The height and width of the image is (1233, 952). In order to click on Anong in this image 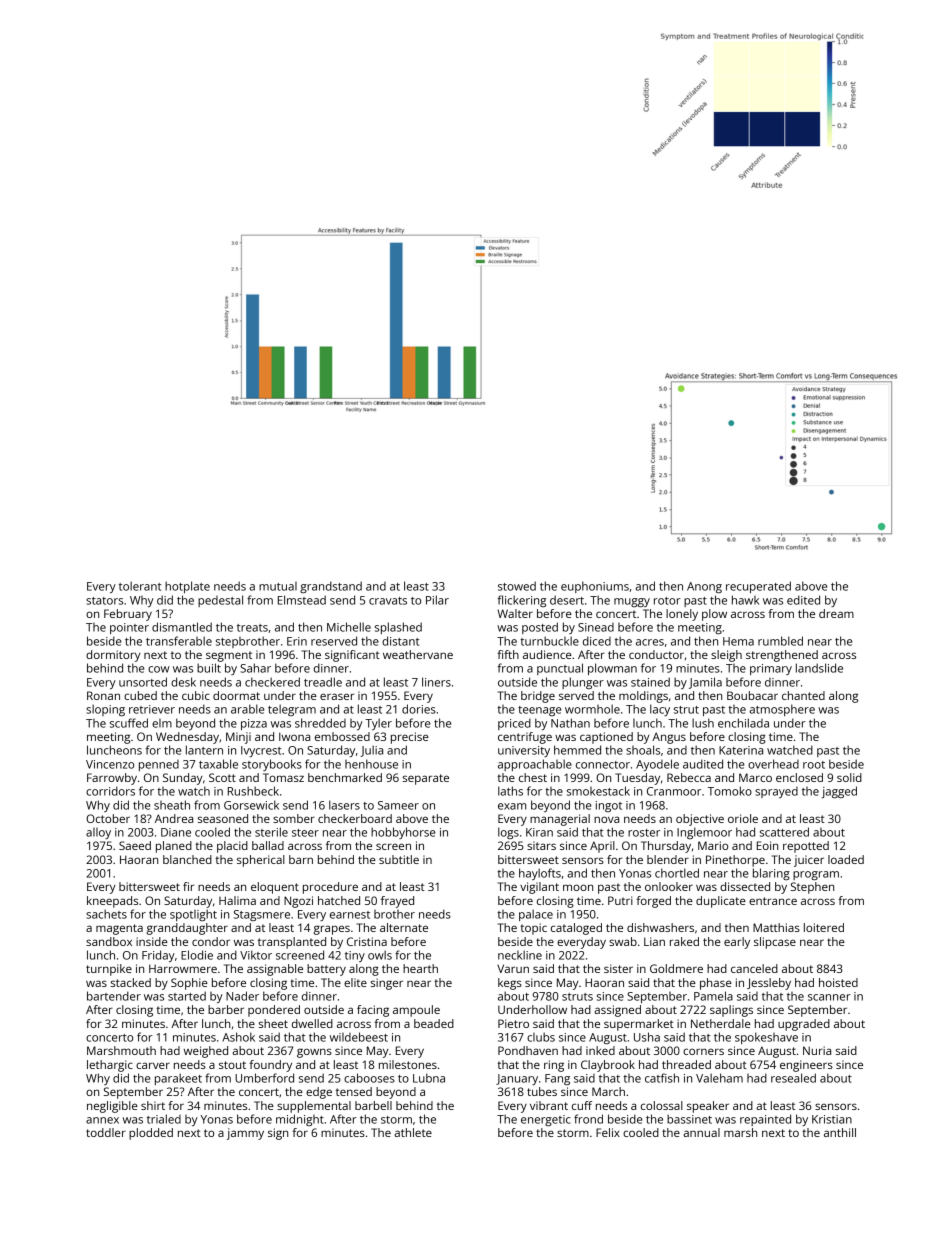, I will do `click(704, 587)`.
